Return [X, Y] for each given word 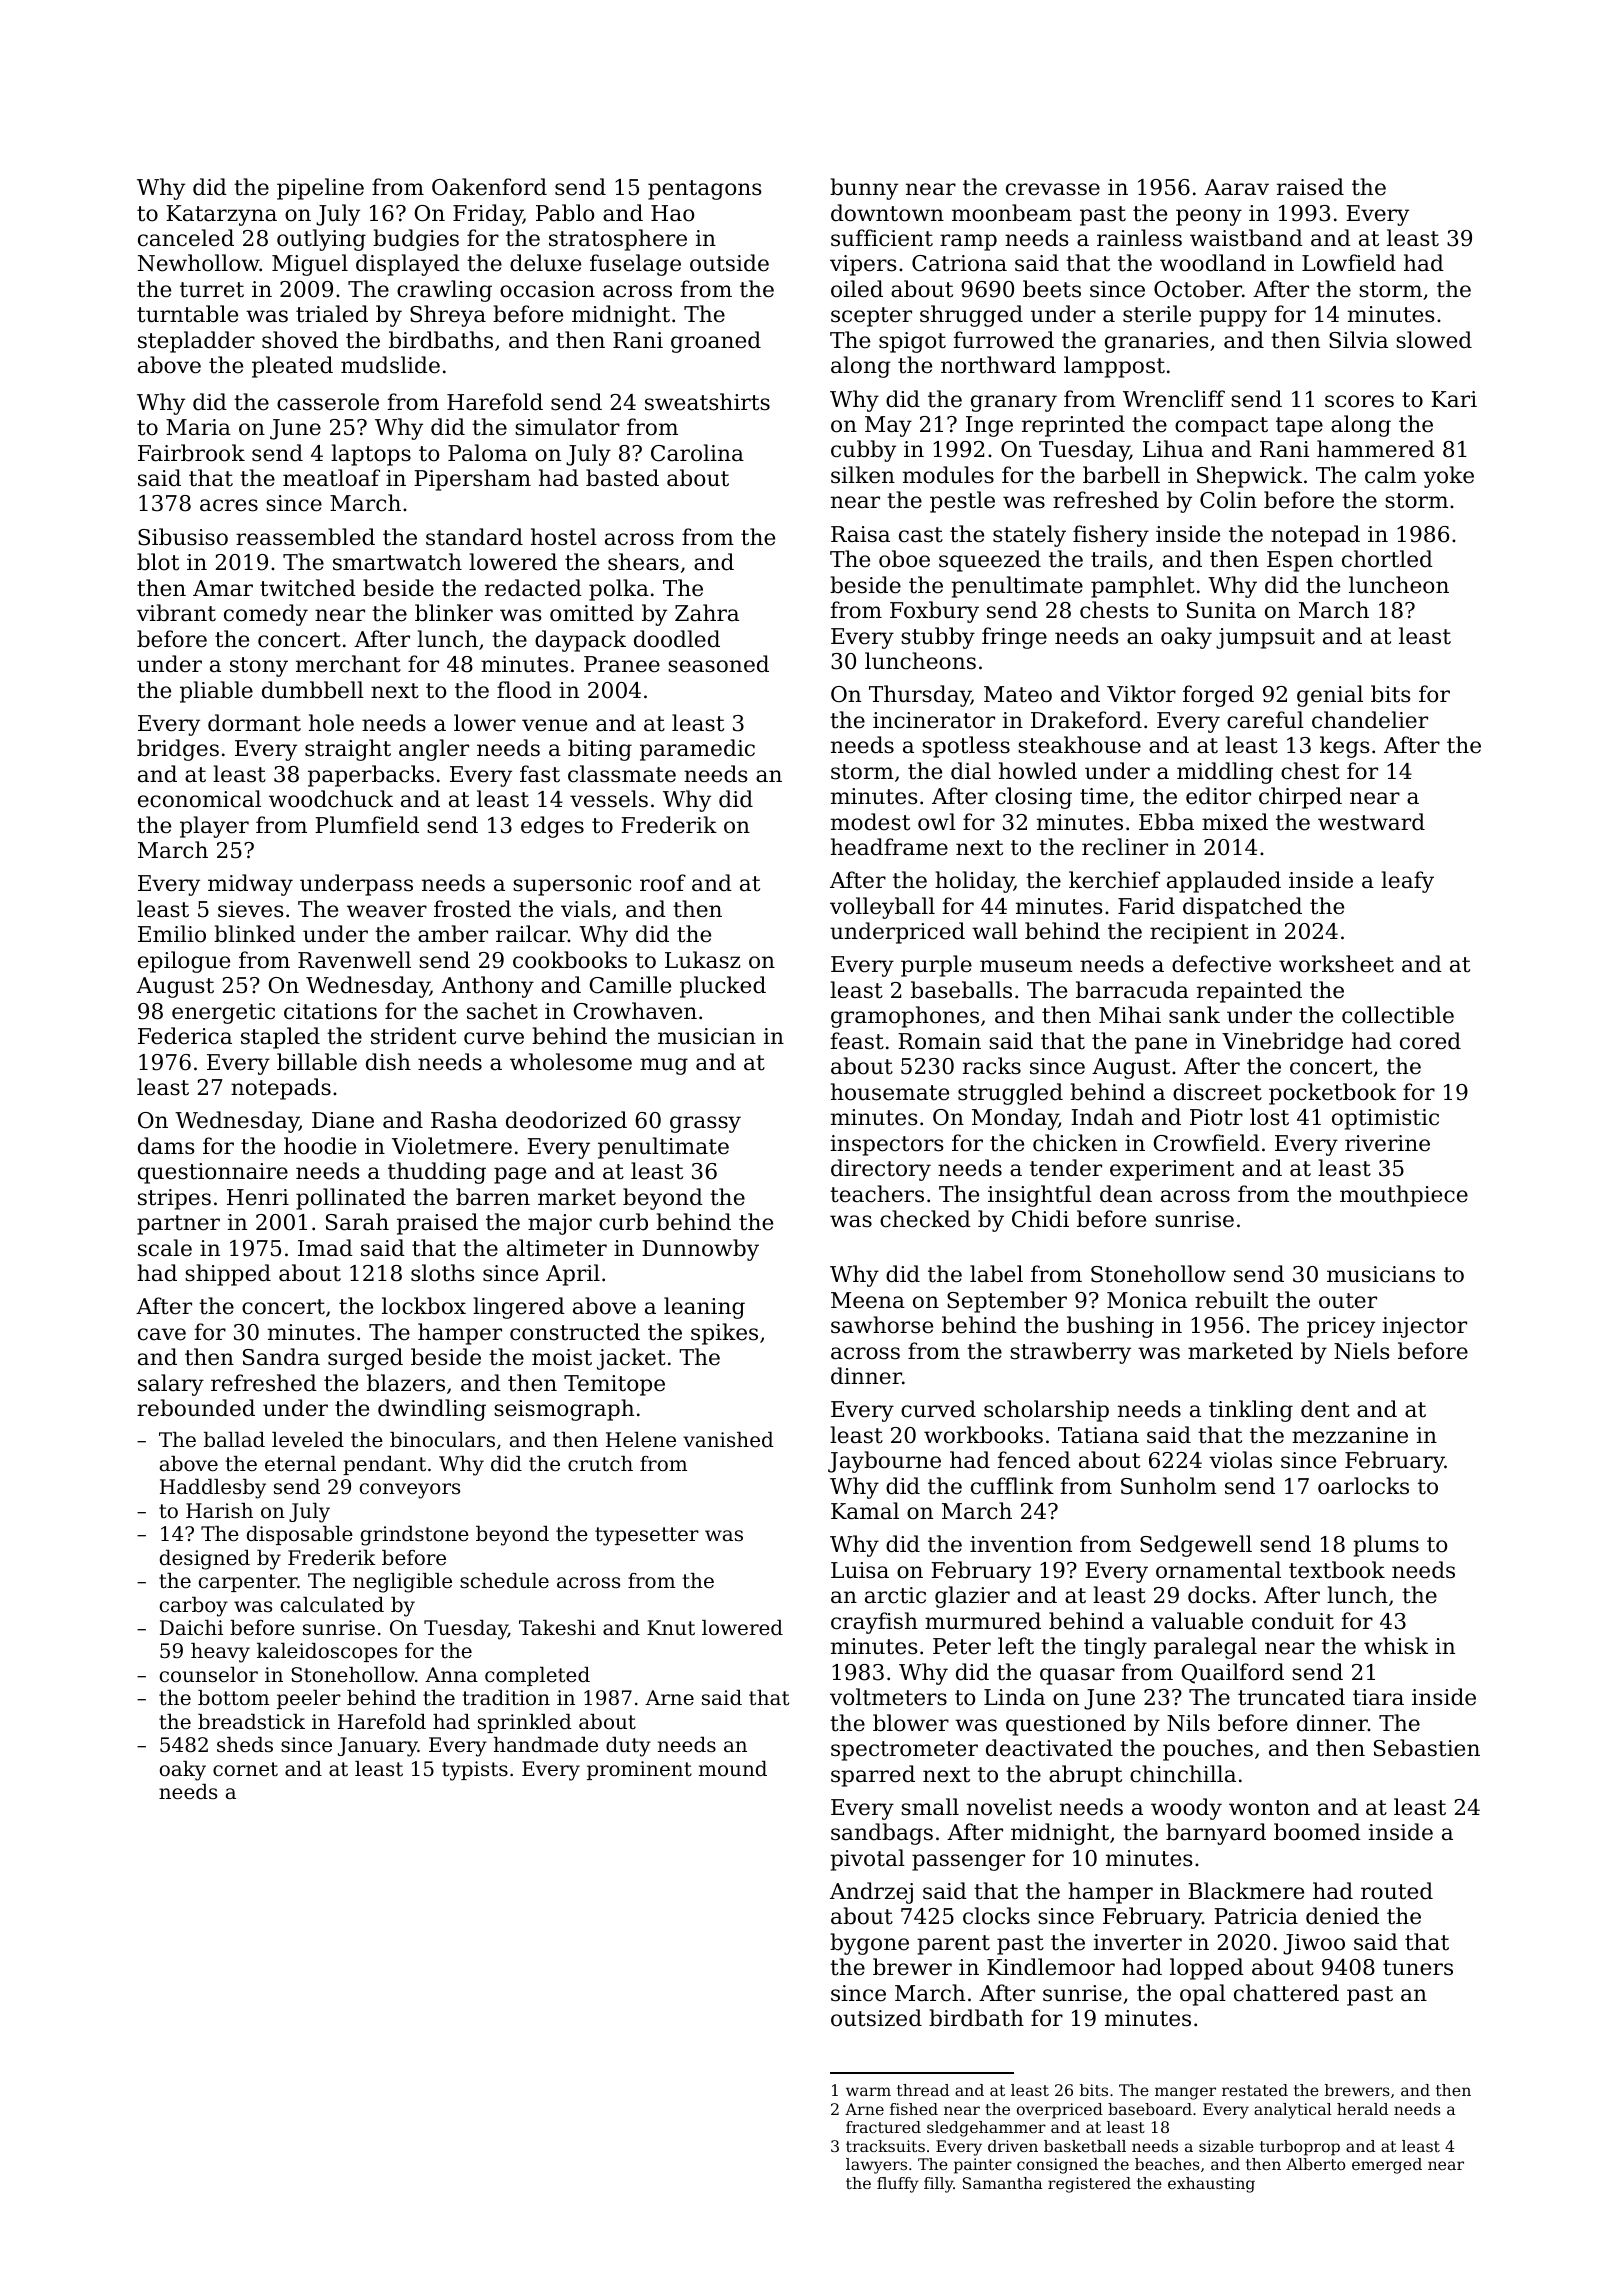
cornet [245, 1769]
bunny [864, 189]
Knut [671, 1627]
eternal [300, 1463]
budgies [416, 240]
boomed [1317, 1832]
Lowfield [1349, 263]
